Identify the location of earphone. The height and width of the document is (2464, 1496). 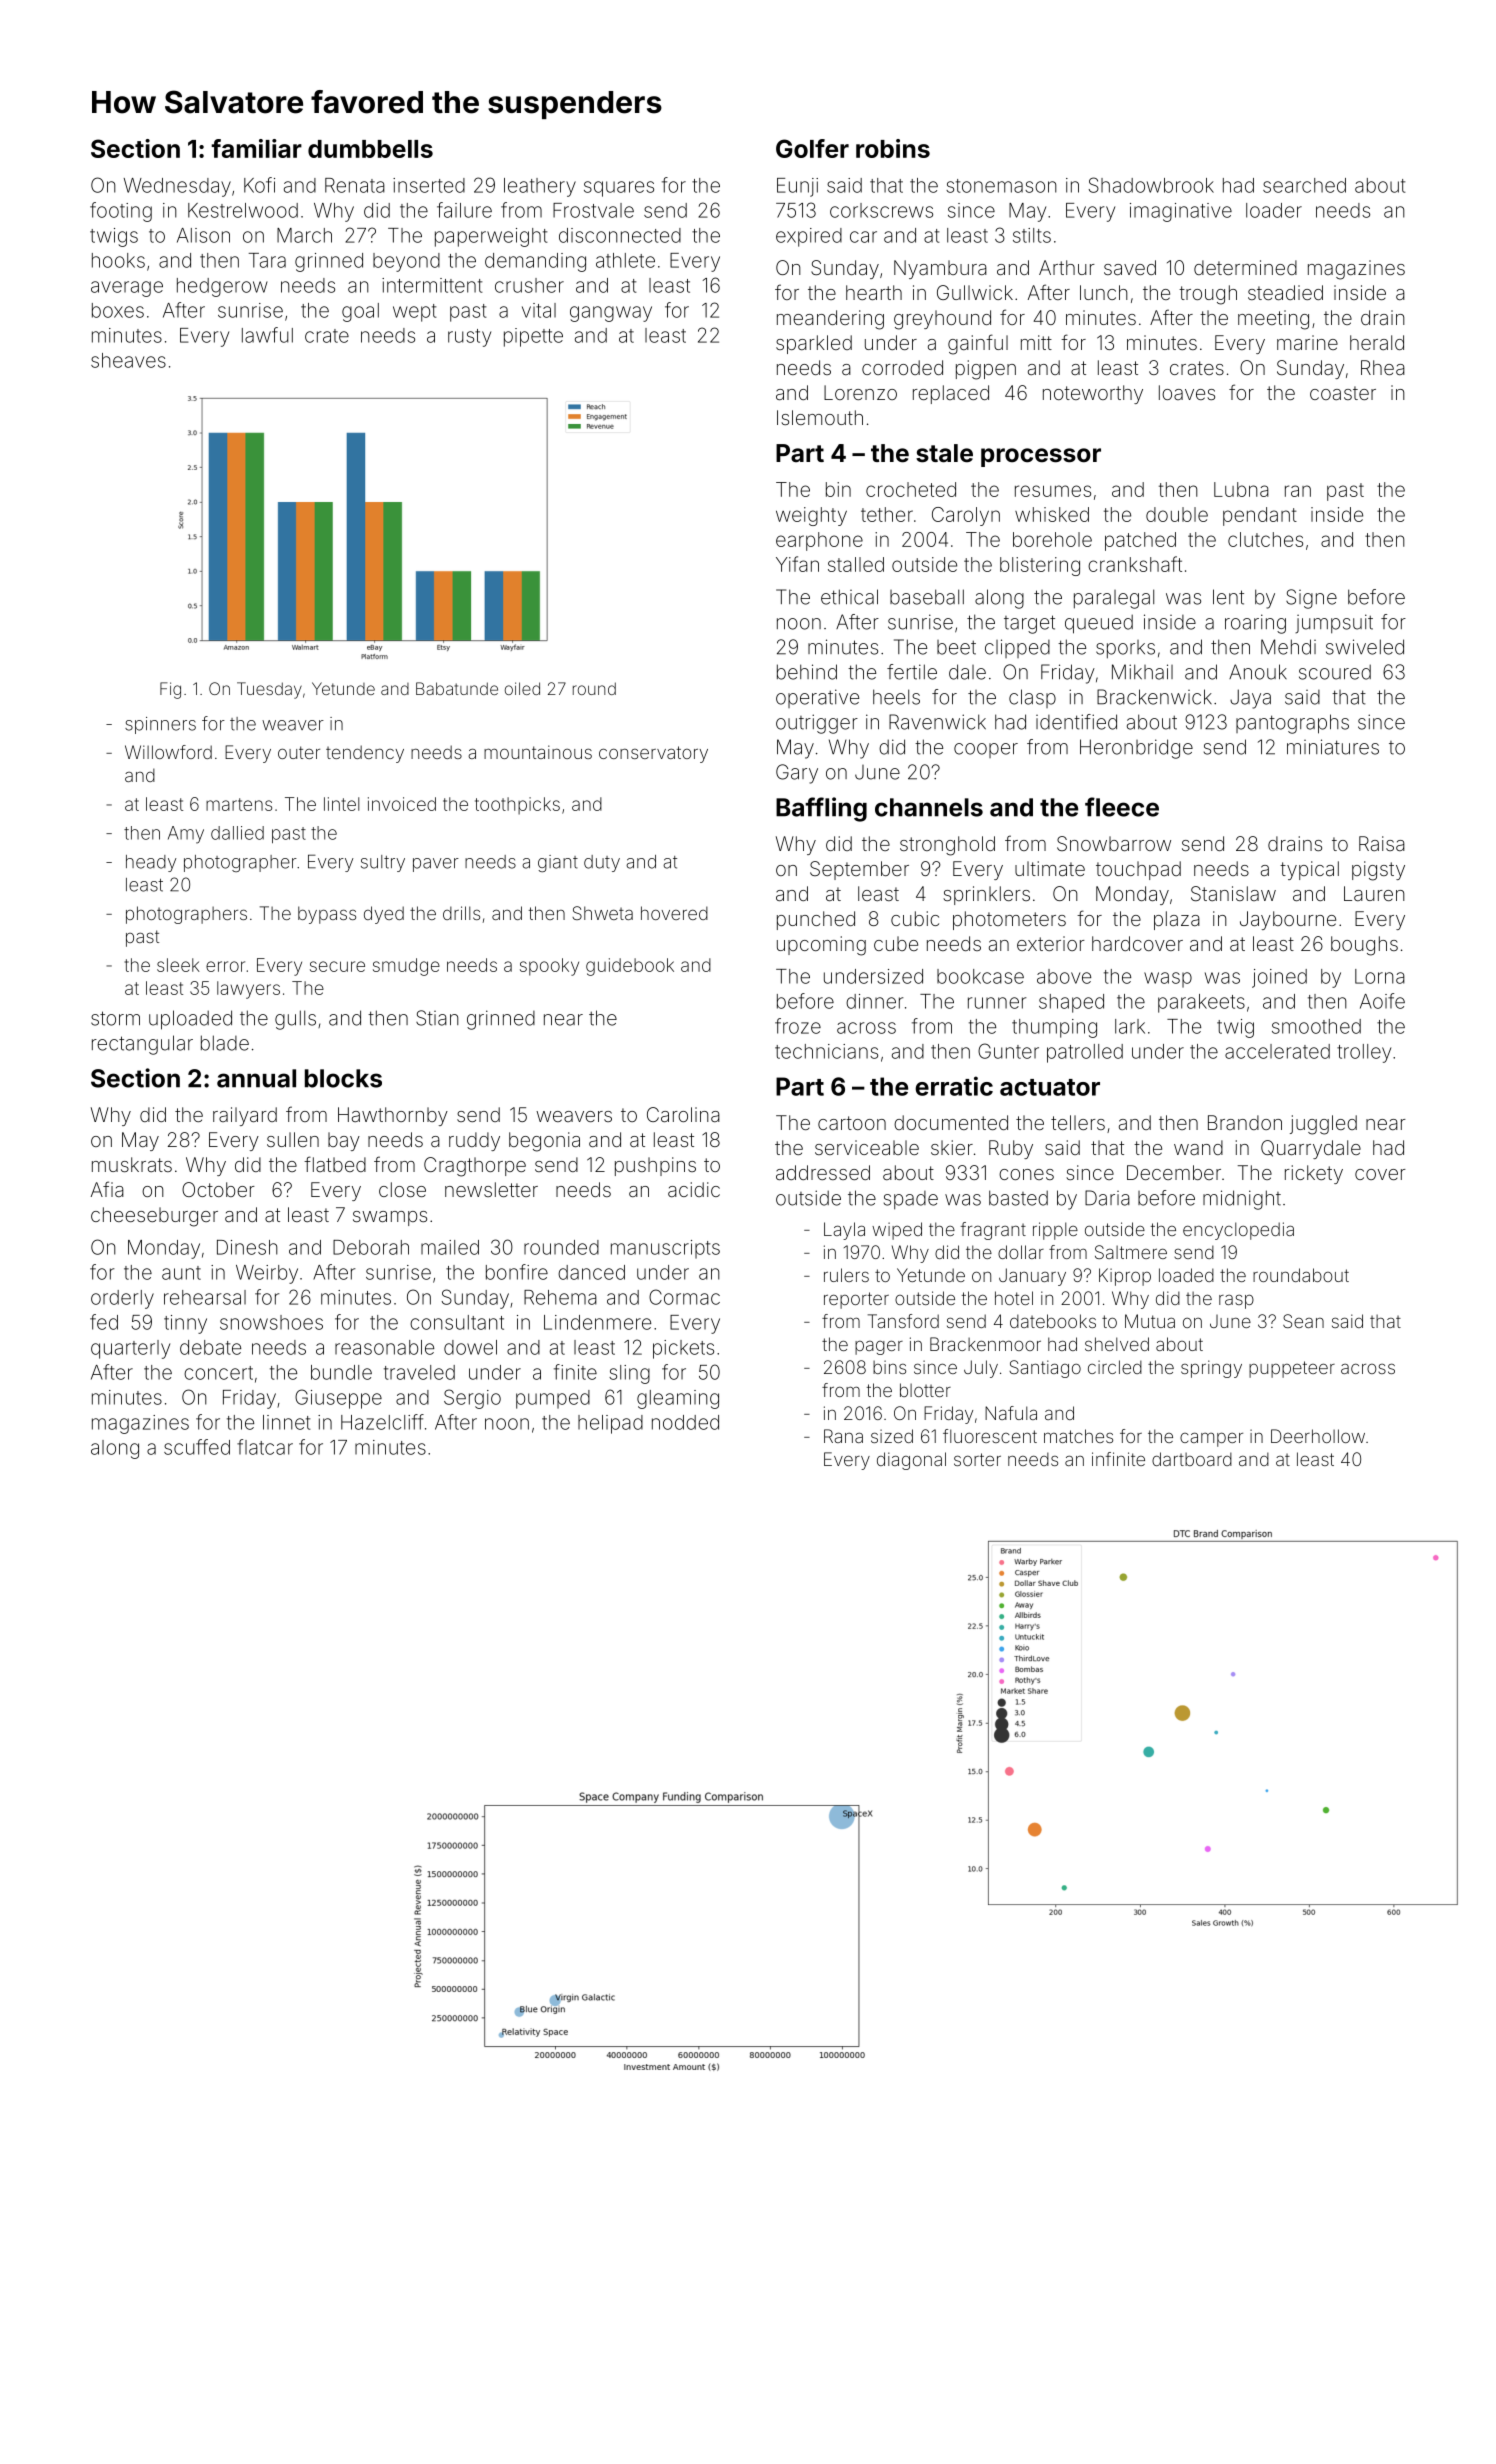
(819, 541).
